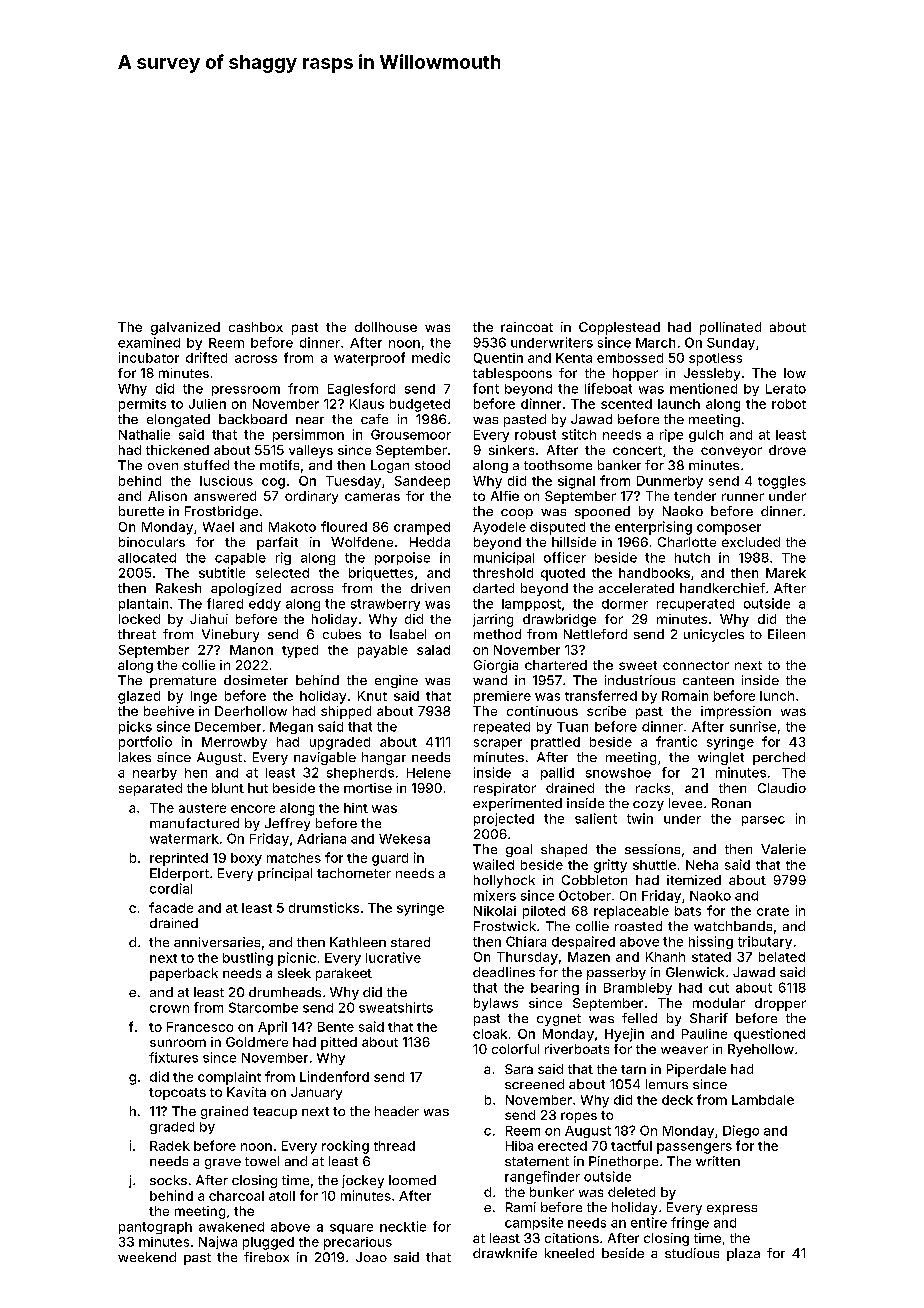 This screenshot has width=924, height=1308. What do you see at coordinates (765, 942) in the screenshot?
I see `tributary` at bounding box center [765, 942].
